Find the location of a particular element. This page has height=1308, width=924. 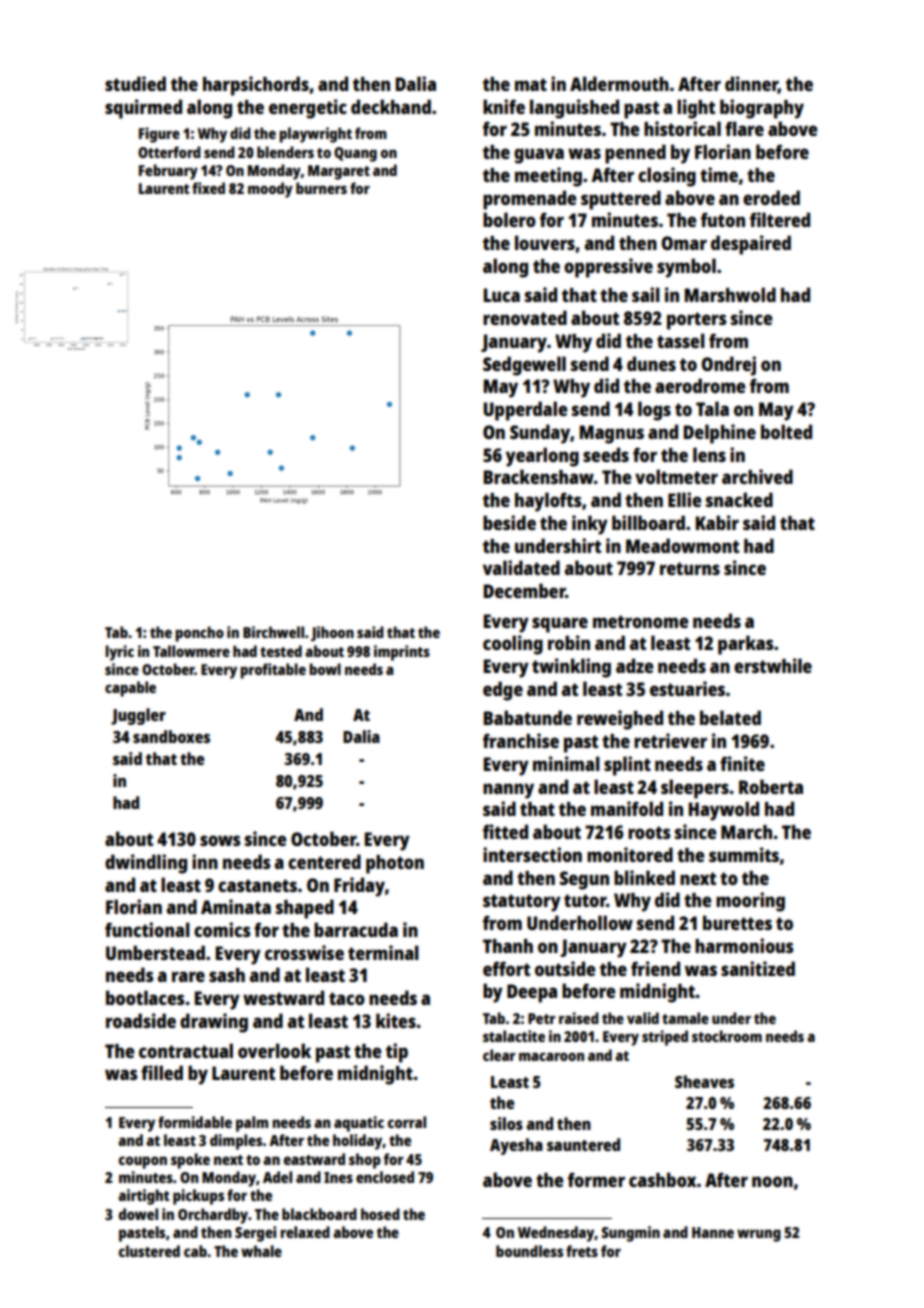

clustered is located at coordinates (149, 1251).
